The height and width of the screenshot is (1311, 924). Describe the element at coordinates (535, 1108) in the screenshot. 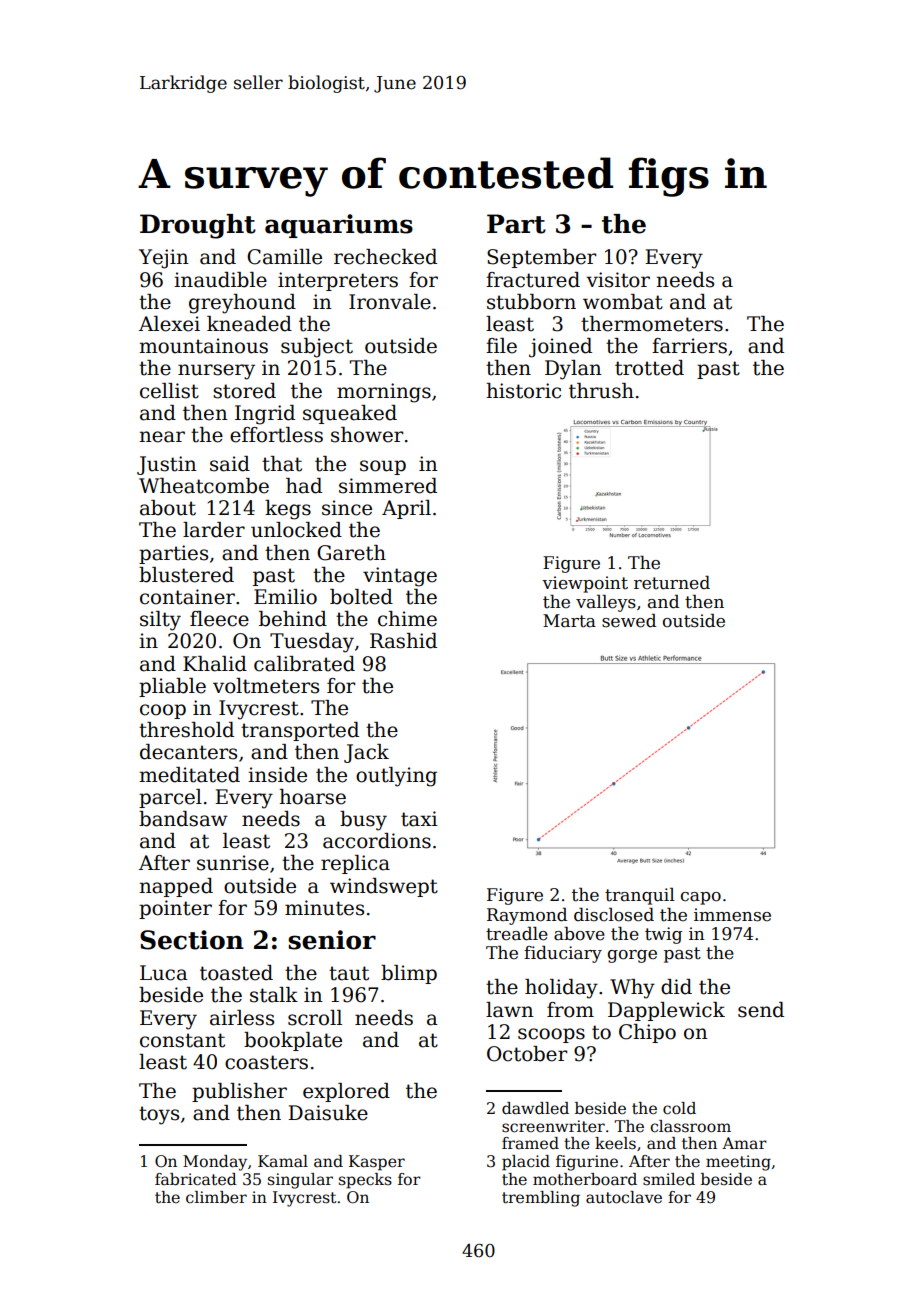

I see `dawdled` at that location.
